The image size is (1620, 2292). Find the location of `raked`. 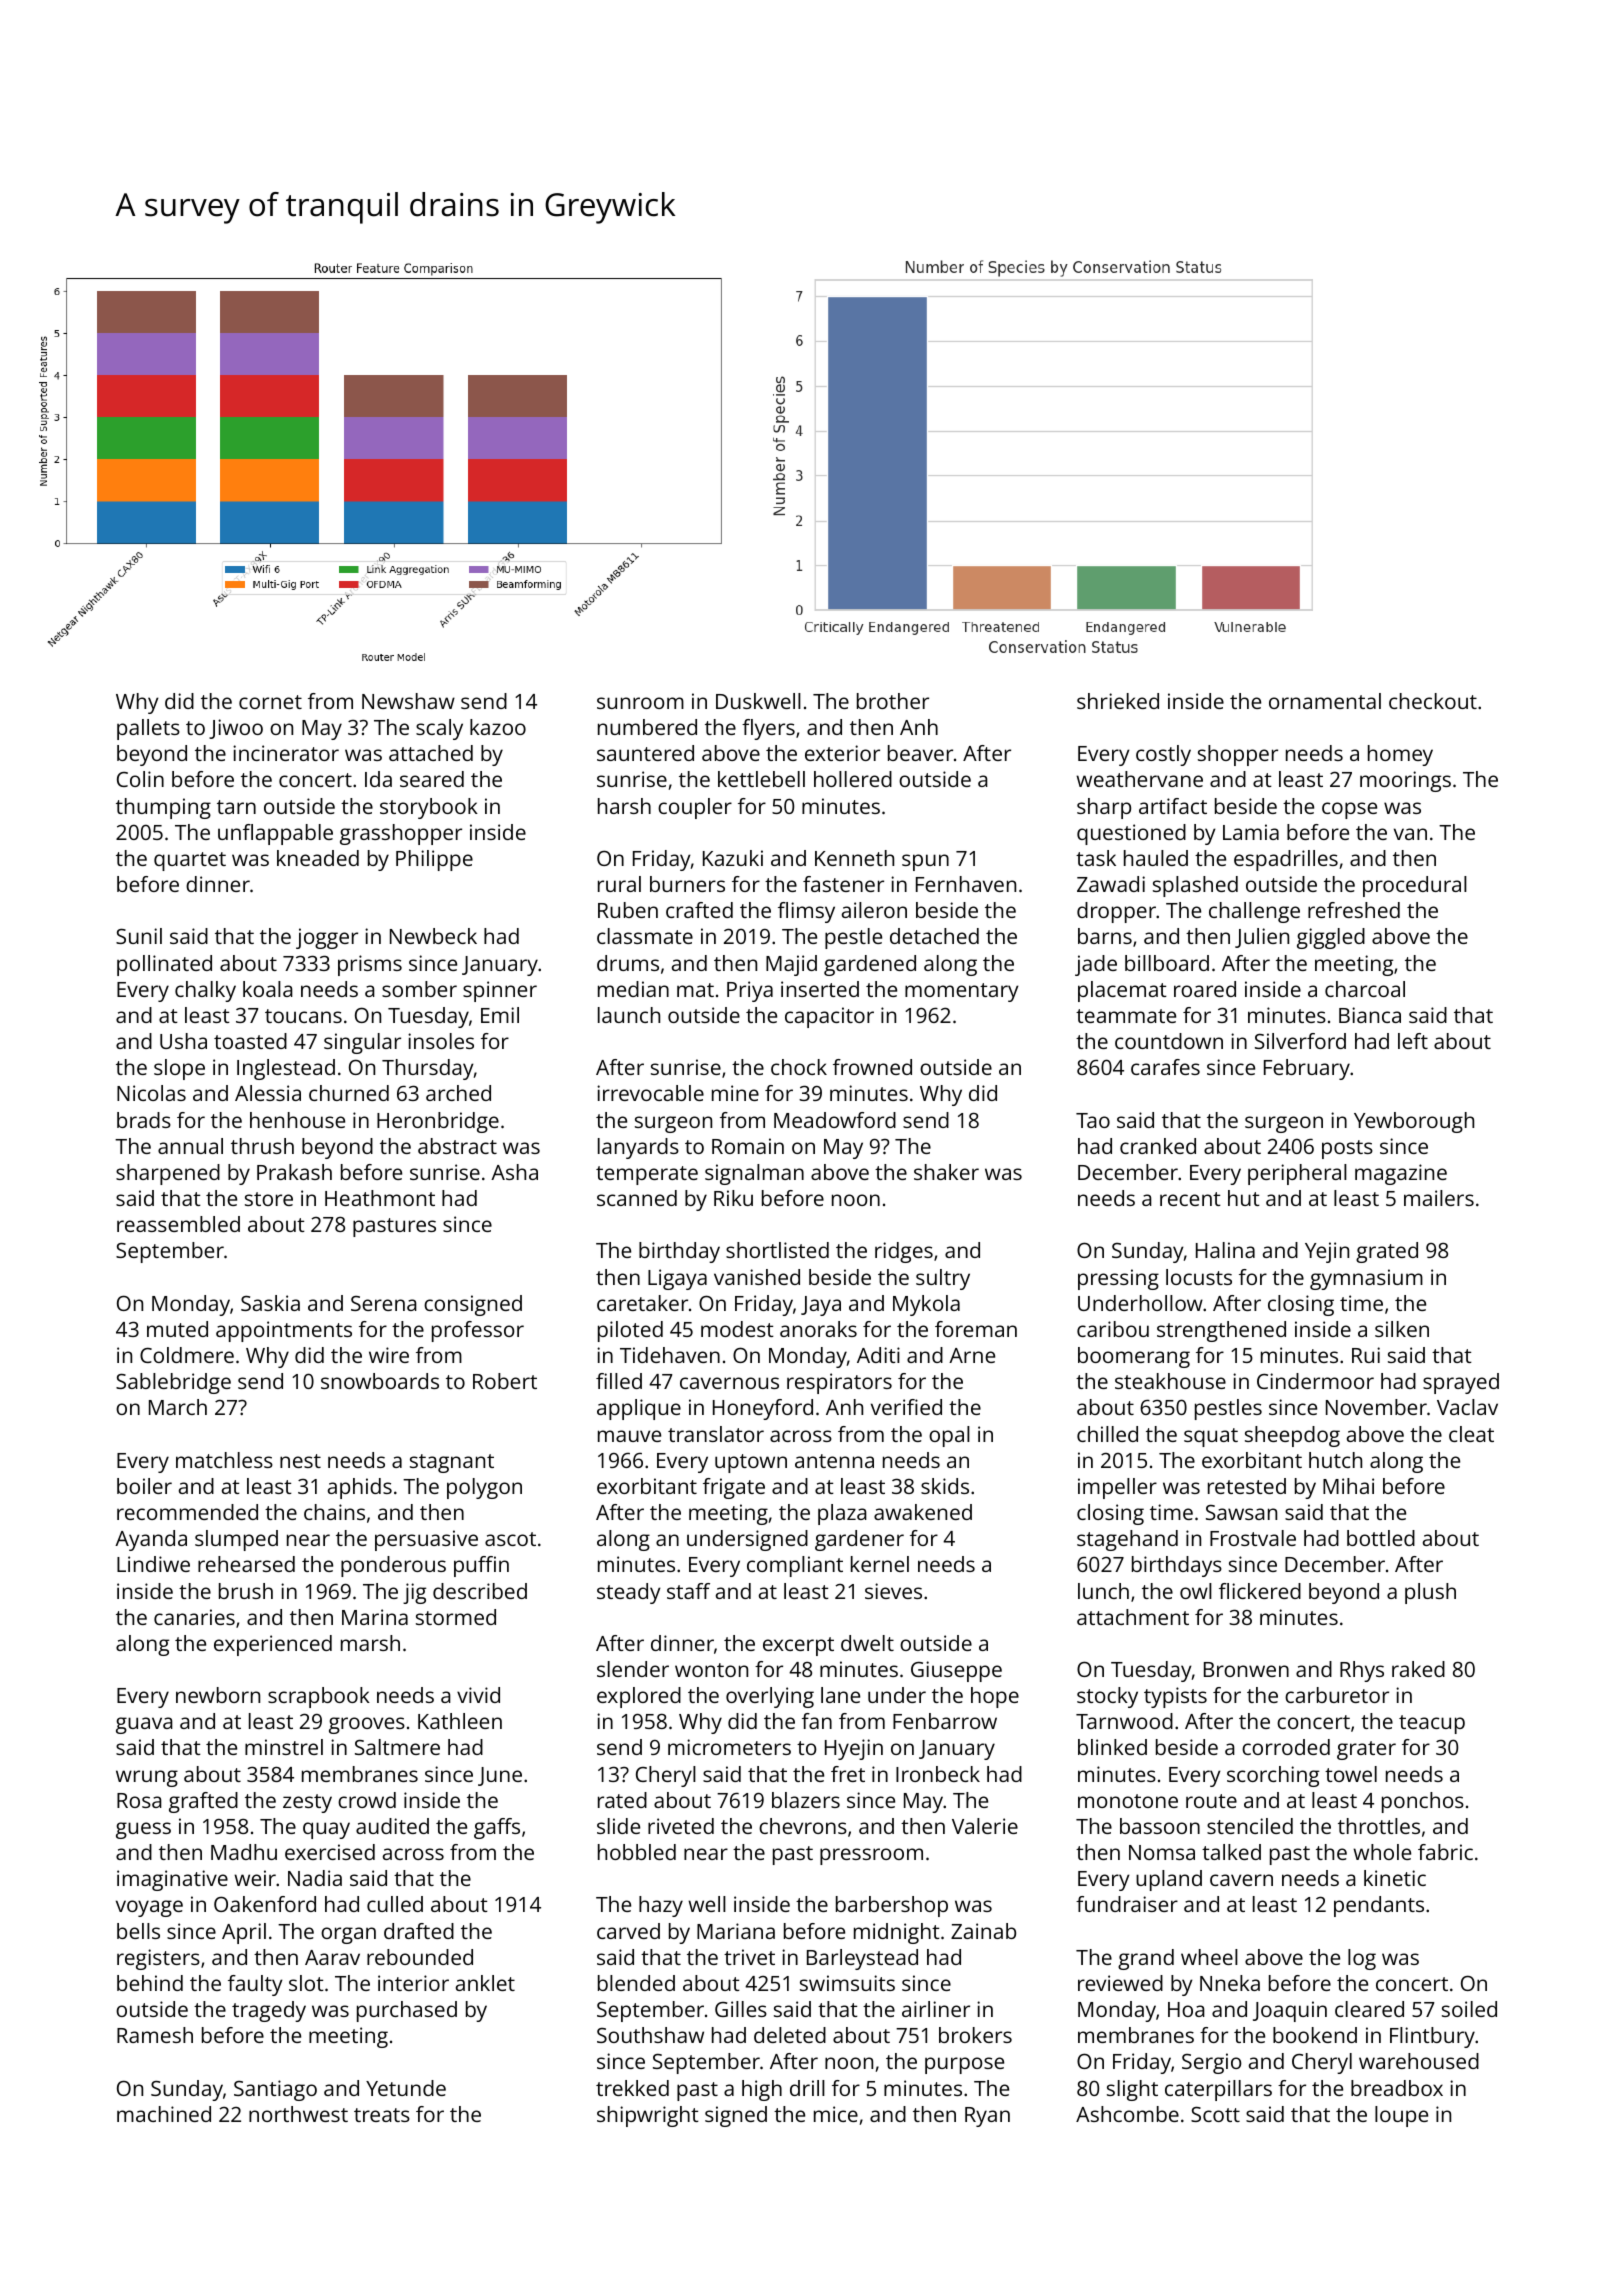

raked is located at coordinates (1418, 1669).
